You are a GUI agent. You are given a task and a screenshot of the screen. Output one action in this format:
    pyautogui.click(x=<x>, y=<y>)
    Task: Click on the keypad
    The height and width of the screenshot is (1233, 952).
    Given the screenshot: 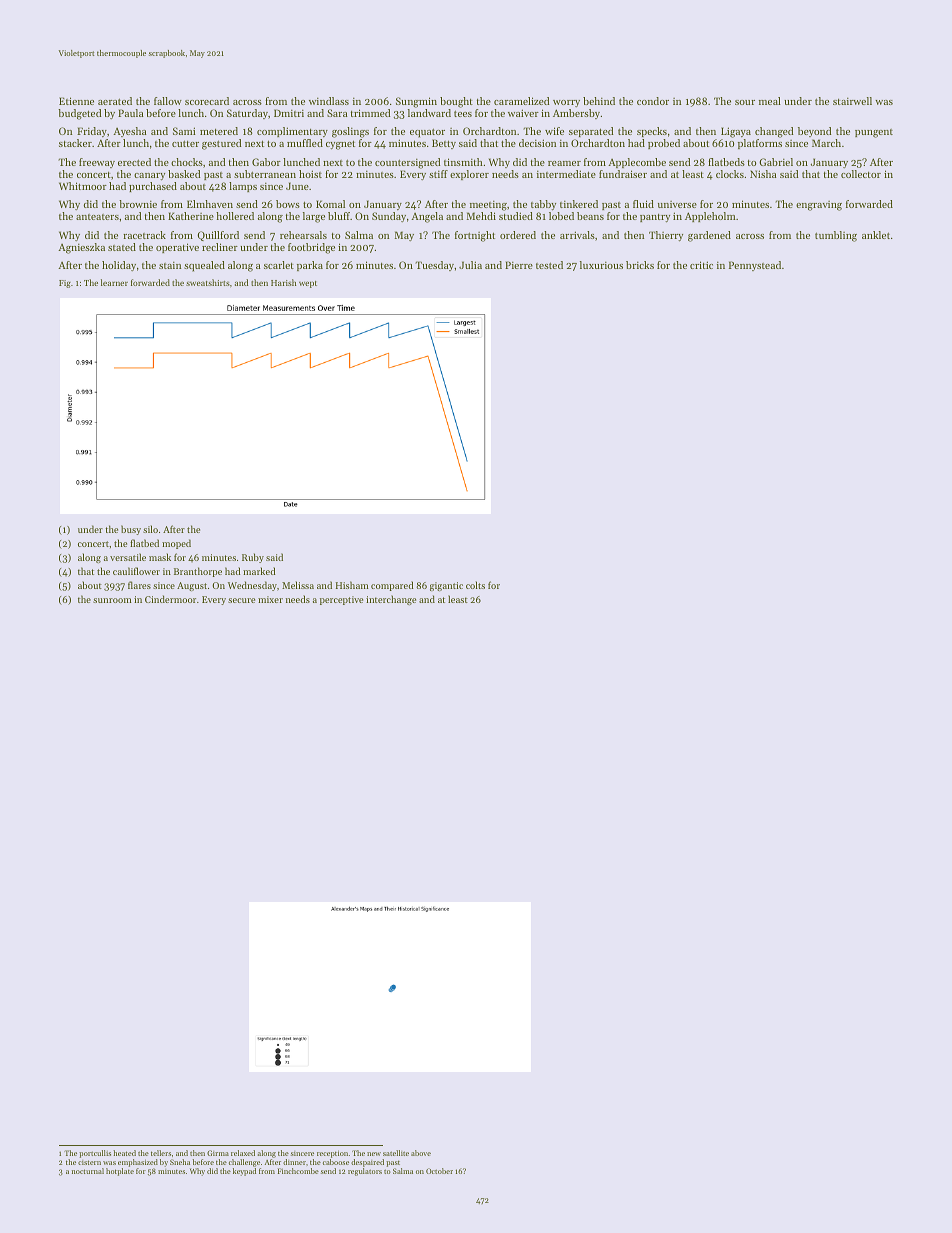 What is the action you would take?
    pyautogui.click(x=244, y=1172)
